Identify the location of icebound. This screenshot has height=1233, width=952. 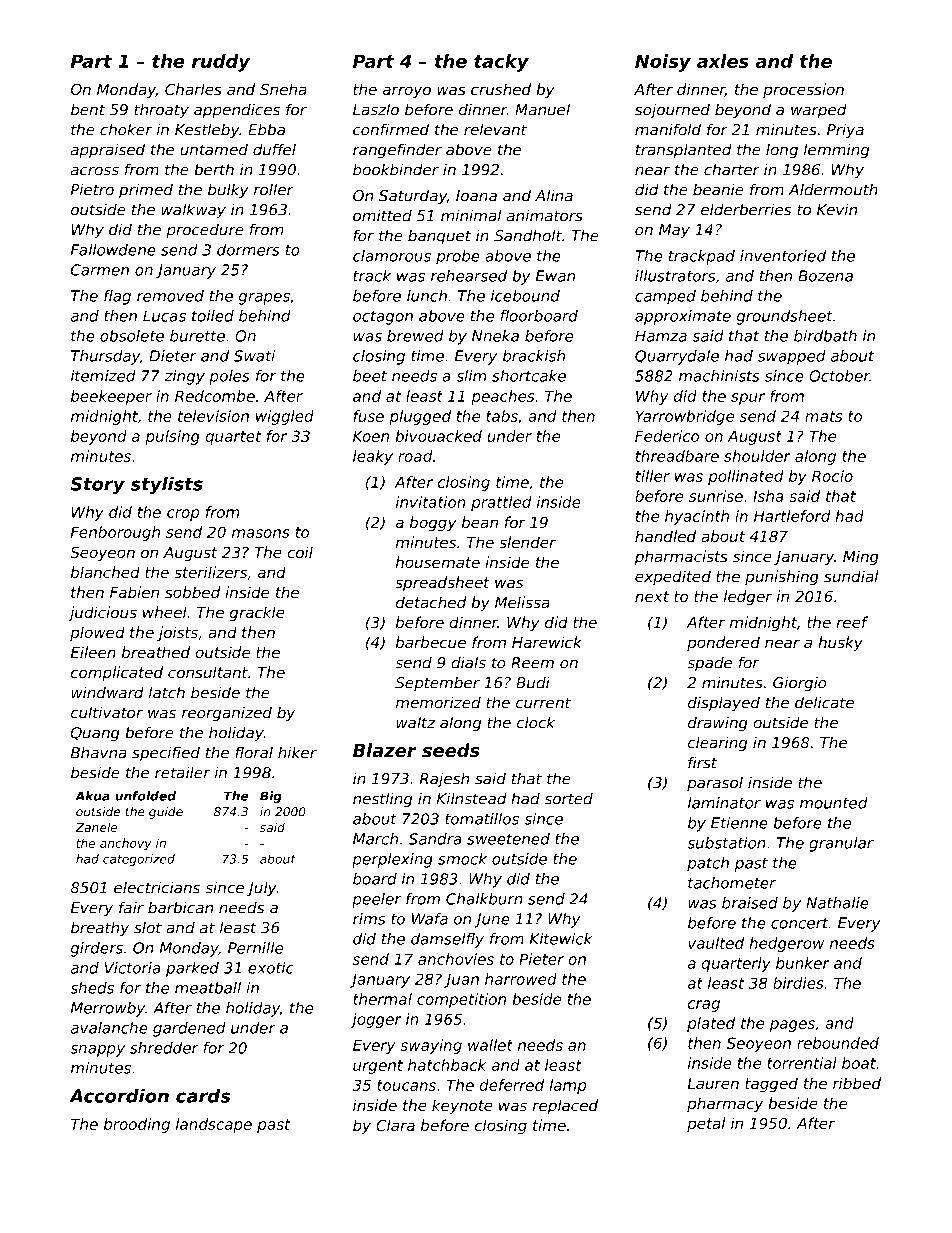
(525, 296).
